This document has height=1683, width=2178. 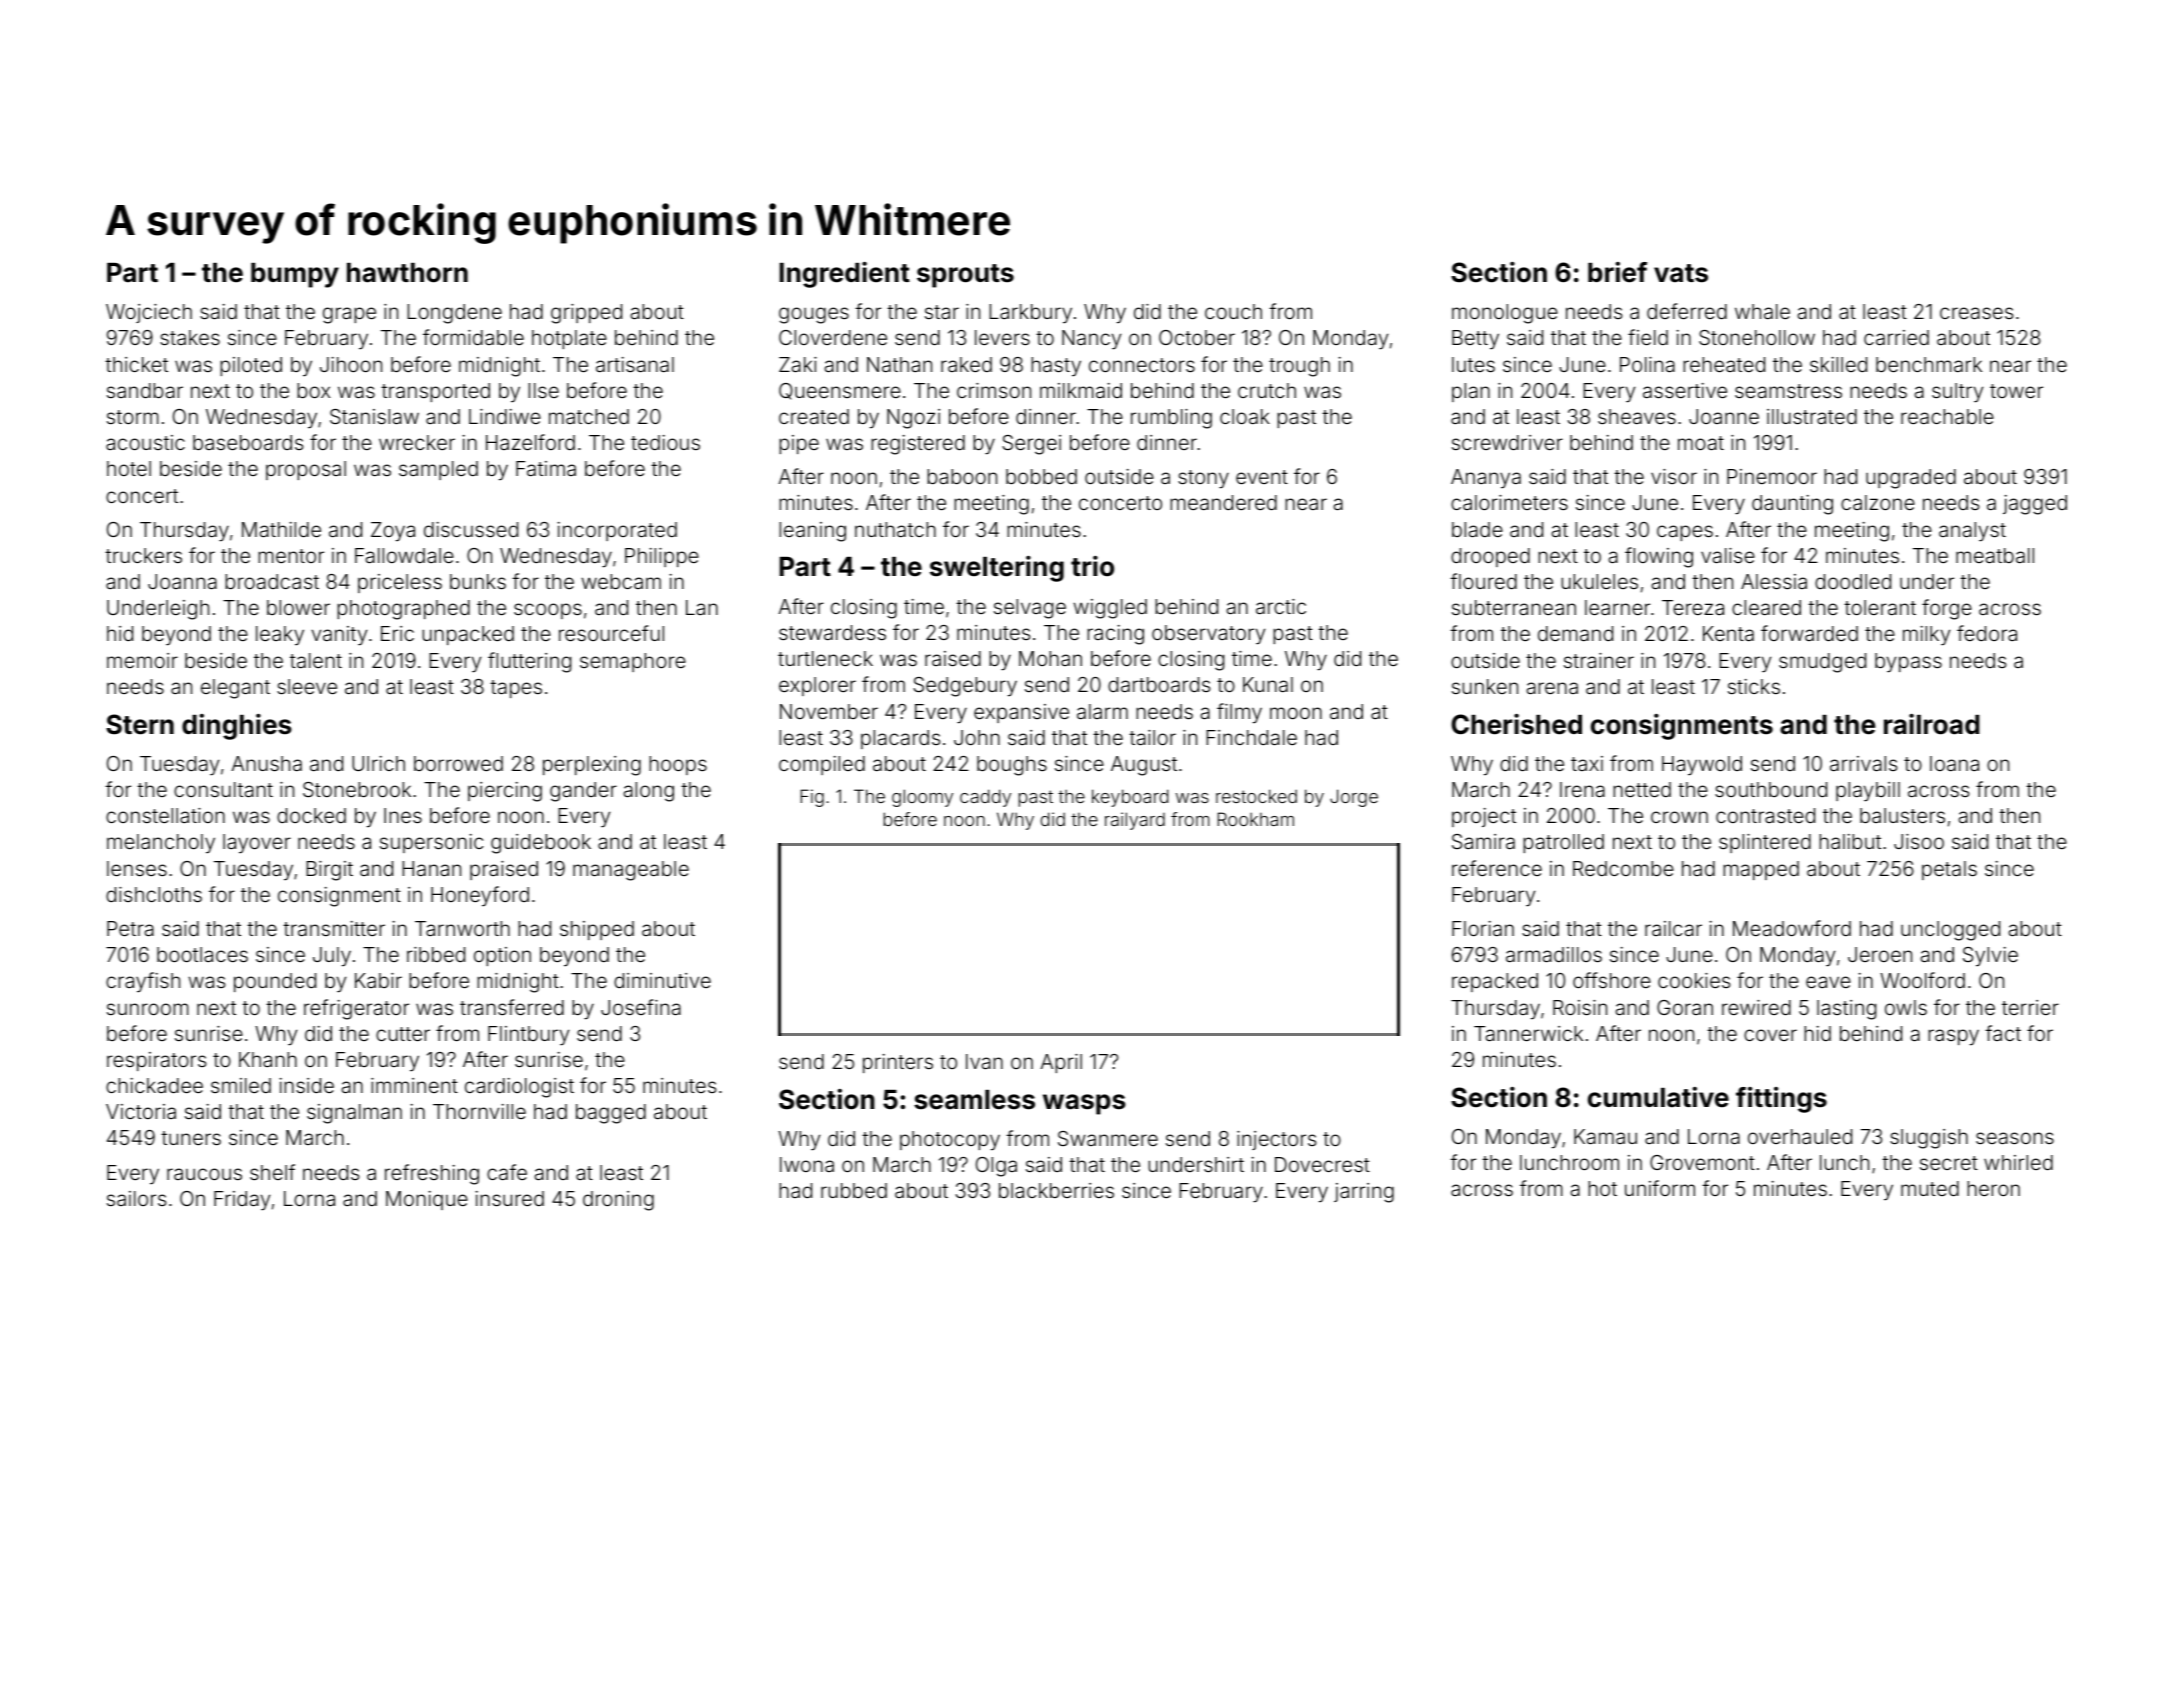 What do you see at coordinates (182, 581) in the document?
I see `Joanna` at bounding box center [182, 581].
